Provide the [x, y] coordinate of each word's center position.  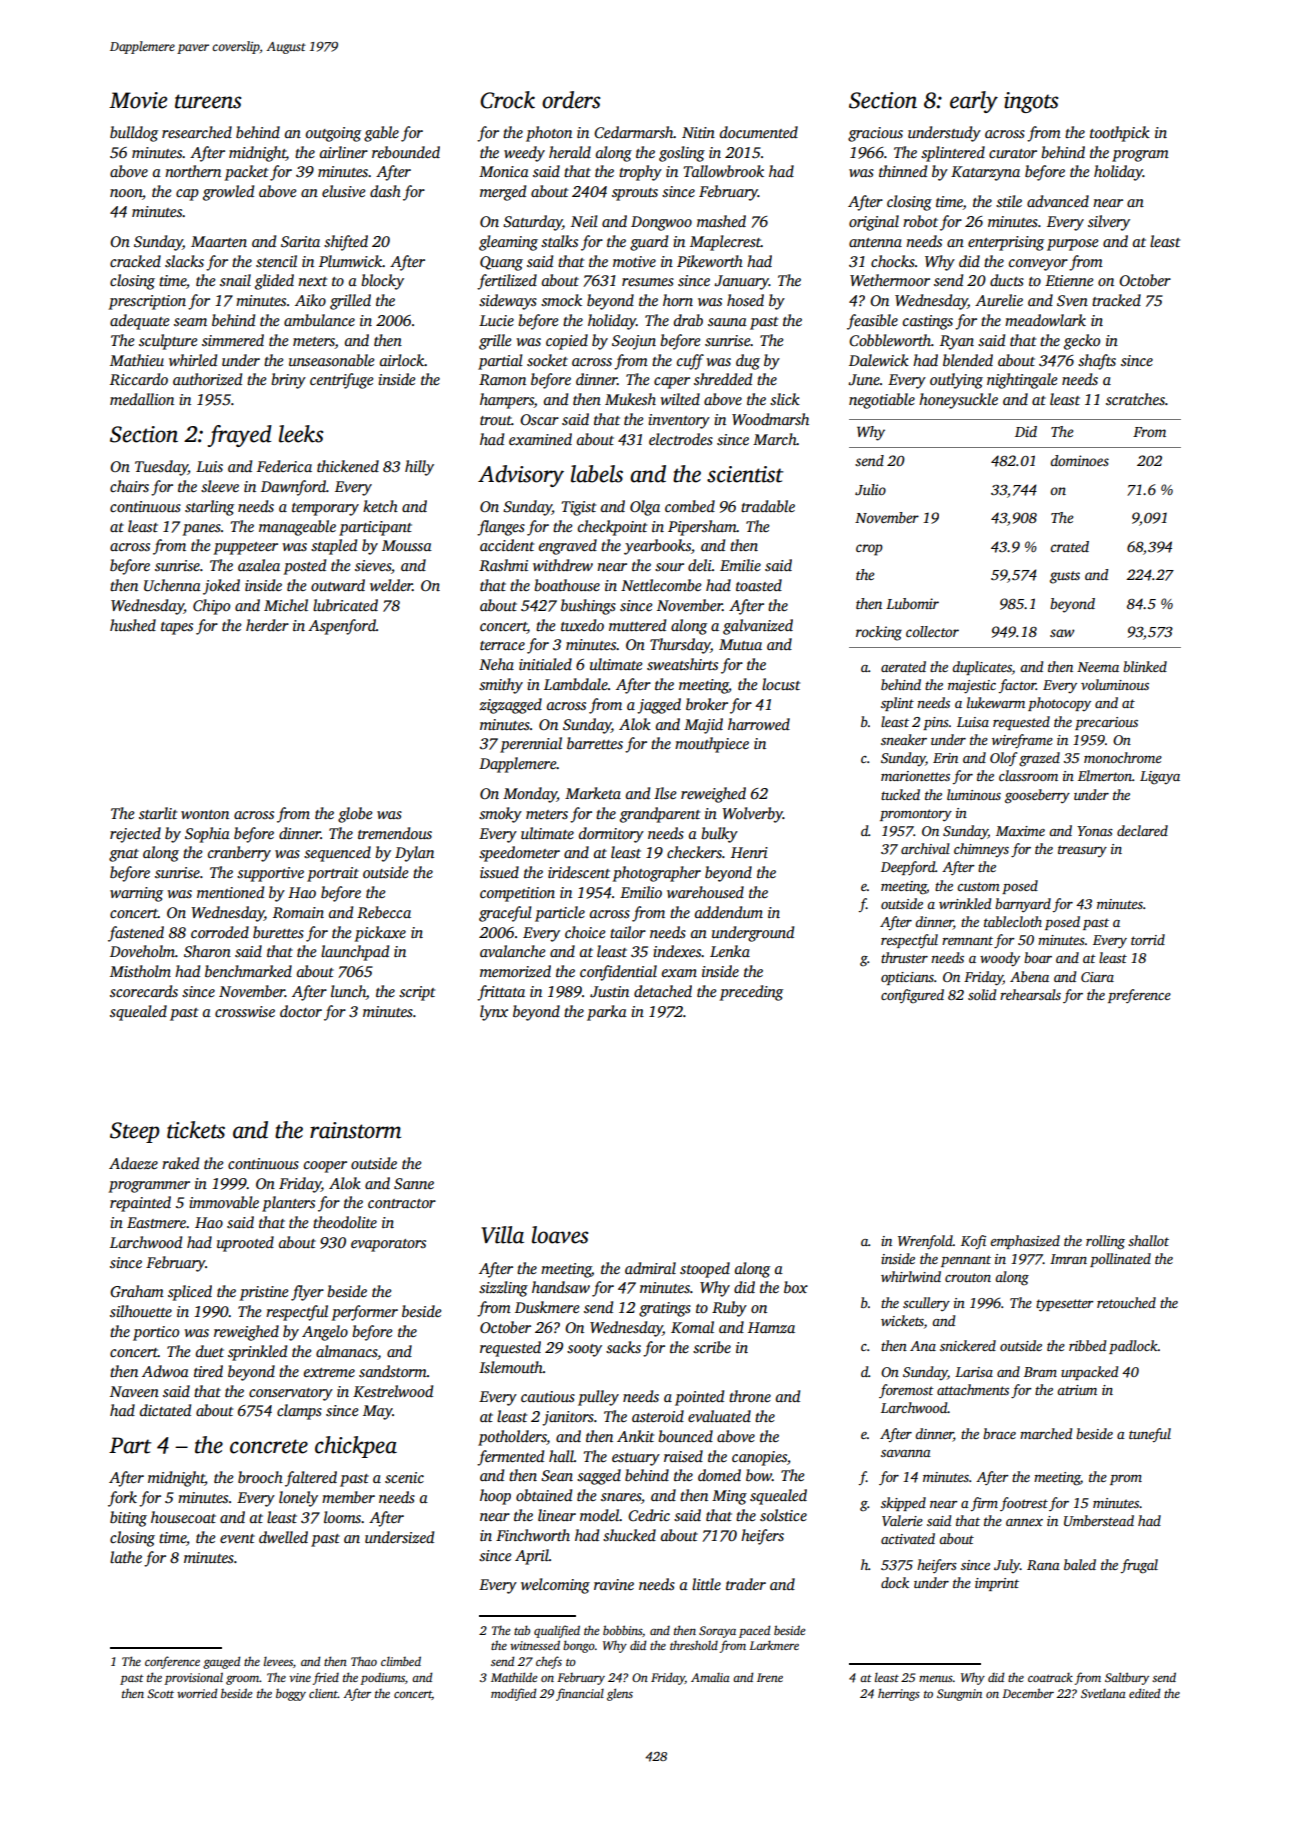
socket [547, 360]
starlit [158, 813]
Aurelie [999, 300]
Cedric [649, 1515]
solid [982, 994]
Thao [364, 1661]
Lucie [496, 320]
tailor [628, 932]
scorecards [144, 991]
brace [999, 1433]
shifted [346, 243]
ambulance [319, 320]
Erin [945, 758]
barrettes [595, 743]
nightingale [1022, 381]
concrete [269, 1446]
